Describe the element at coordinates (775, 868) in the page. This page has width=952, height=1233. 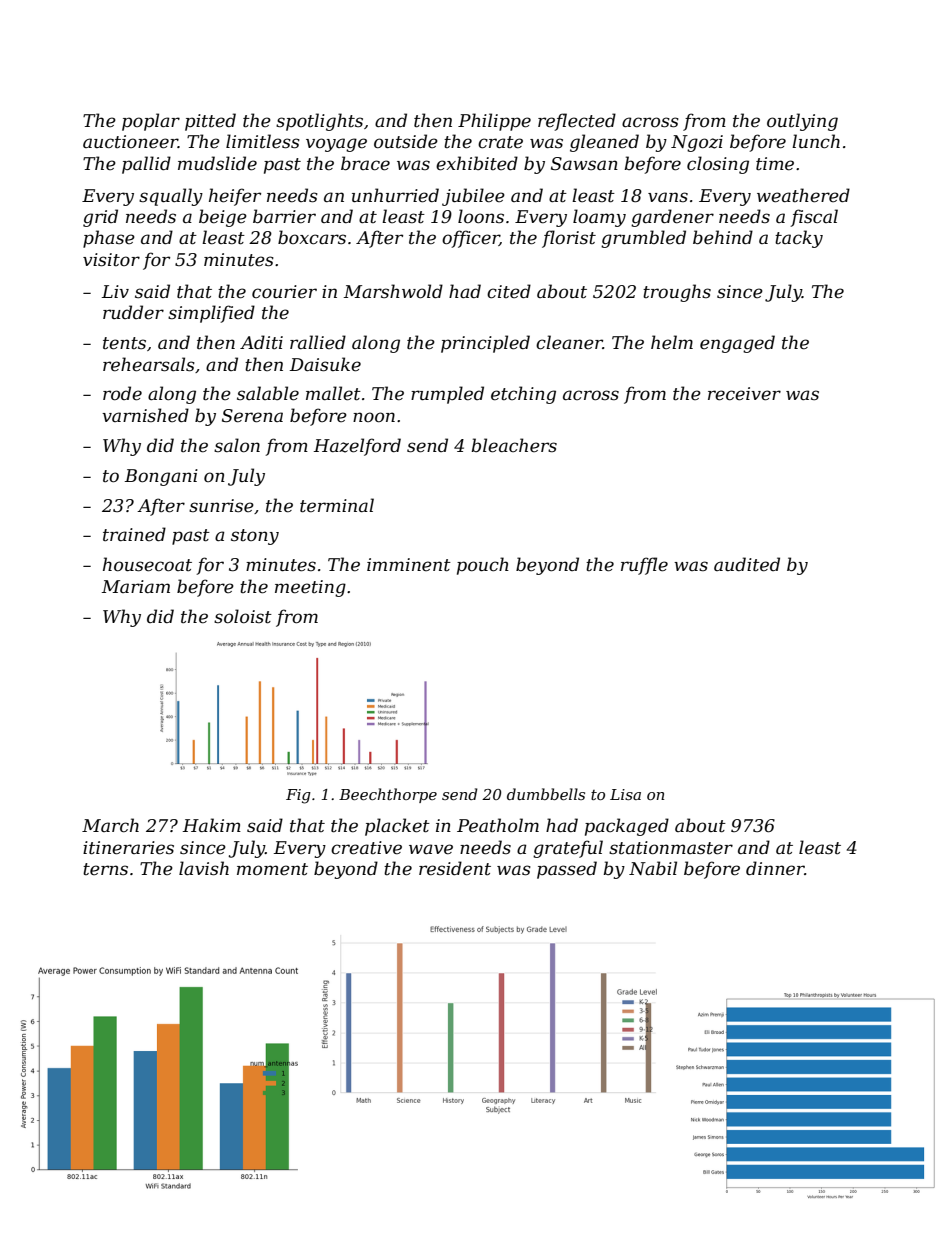
I see `dinner` at that location.
